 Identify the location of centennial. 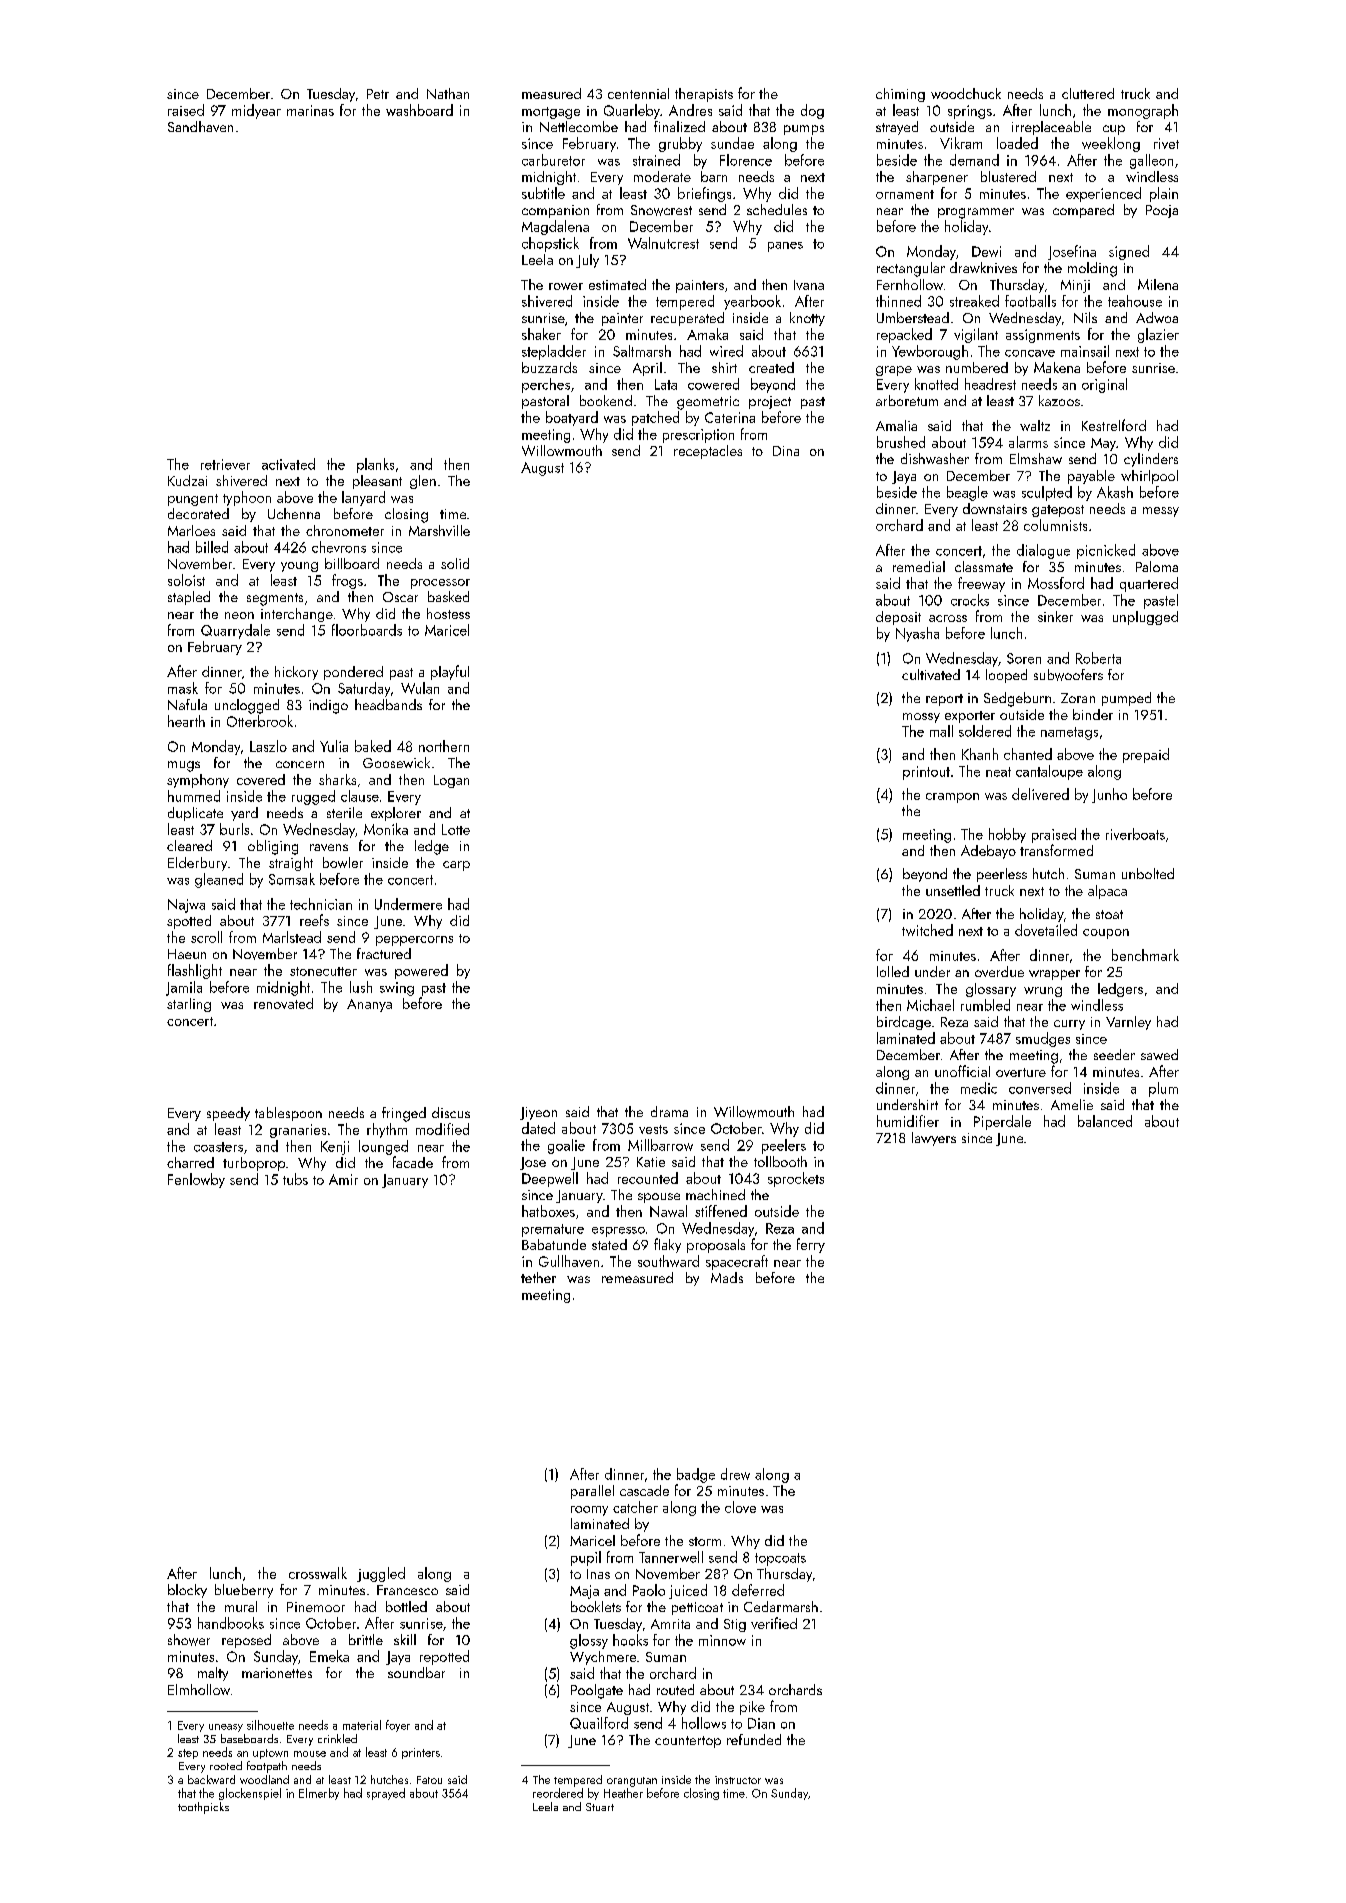
(638, 93).
